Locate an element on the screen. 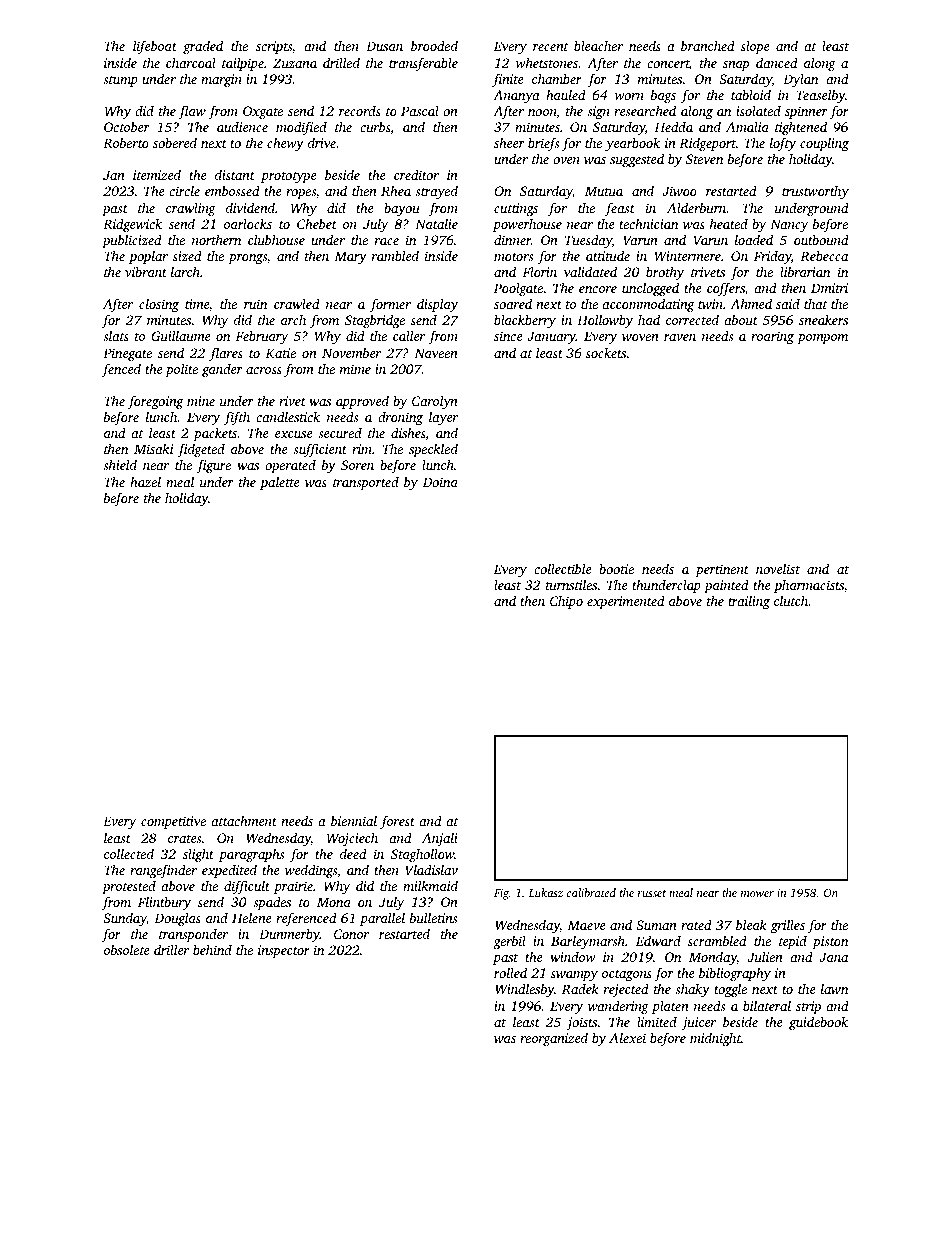 The width and height of the screenshot is (952, 1233). Anjali is located at coordinates (440, 839).
